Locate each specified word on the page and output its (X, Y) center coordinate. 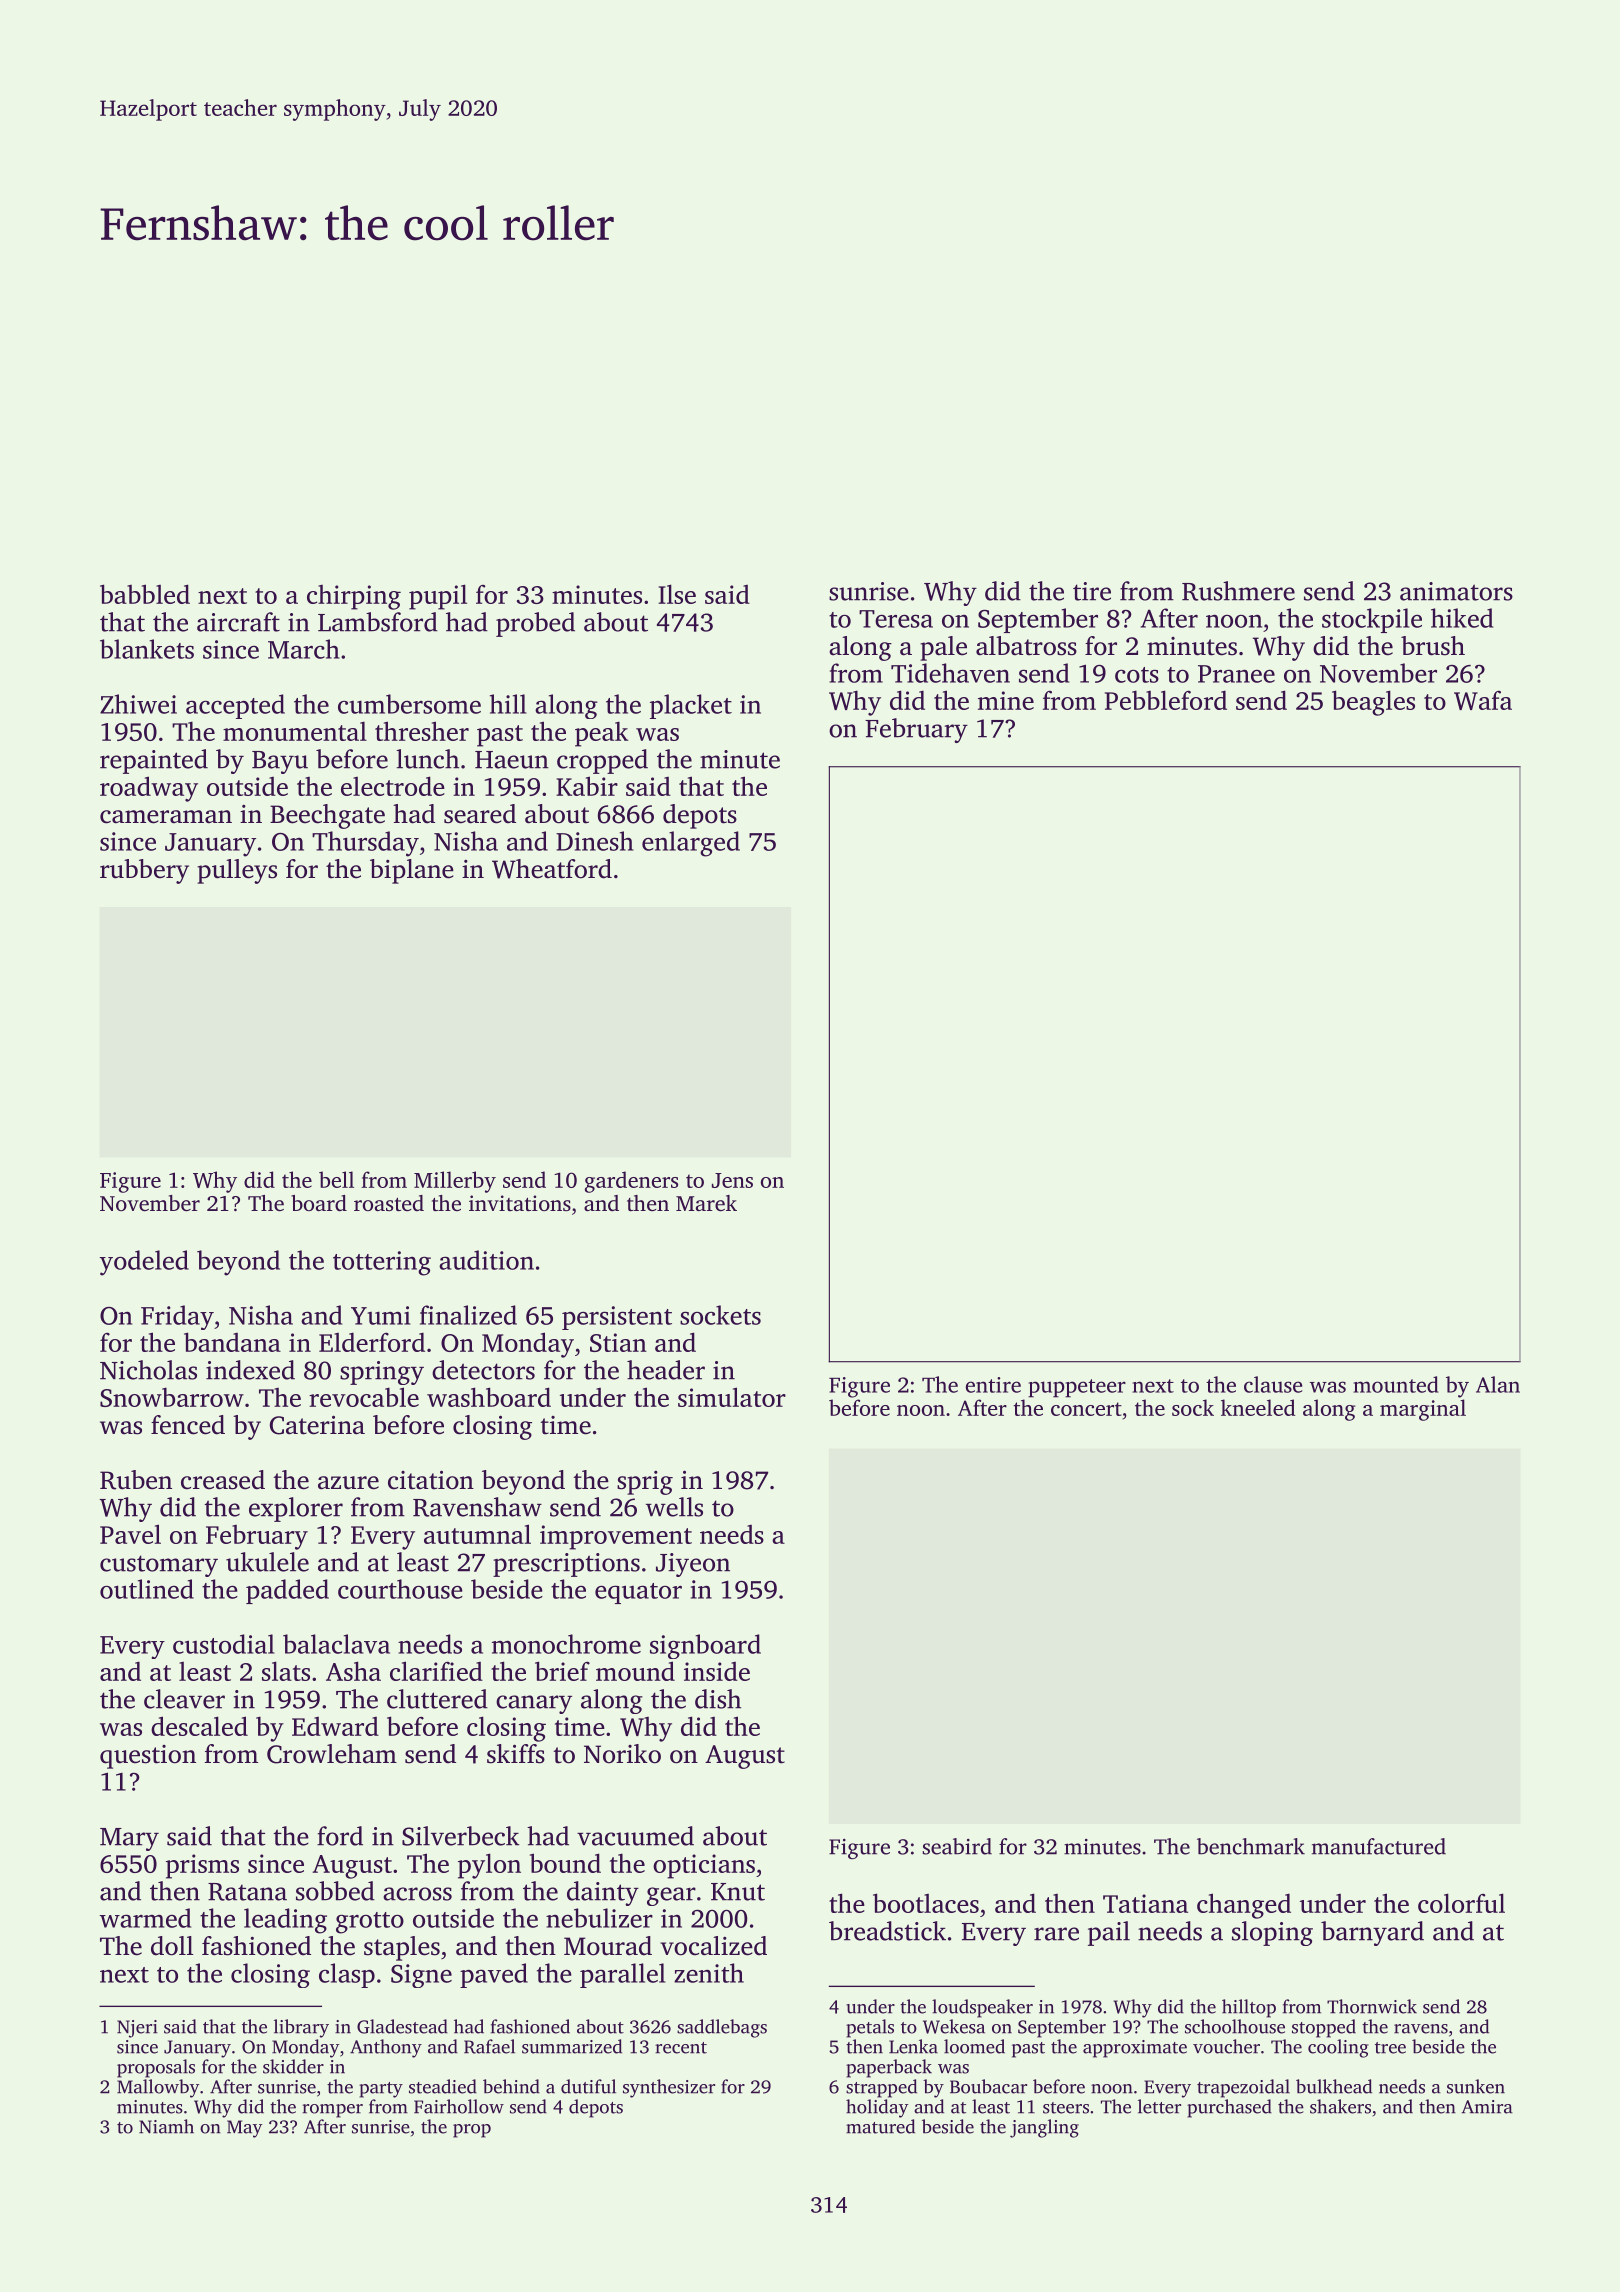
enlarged (691, 844)
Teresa (896, 619)
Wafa (1483, 700)
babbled (145, 594)
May (244, 2129)
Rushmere (1238, 591)
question (148, 1757)
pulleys (237, 871)
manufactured (1379, 1846)
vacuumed (635, 1836)
